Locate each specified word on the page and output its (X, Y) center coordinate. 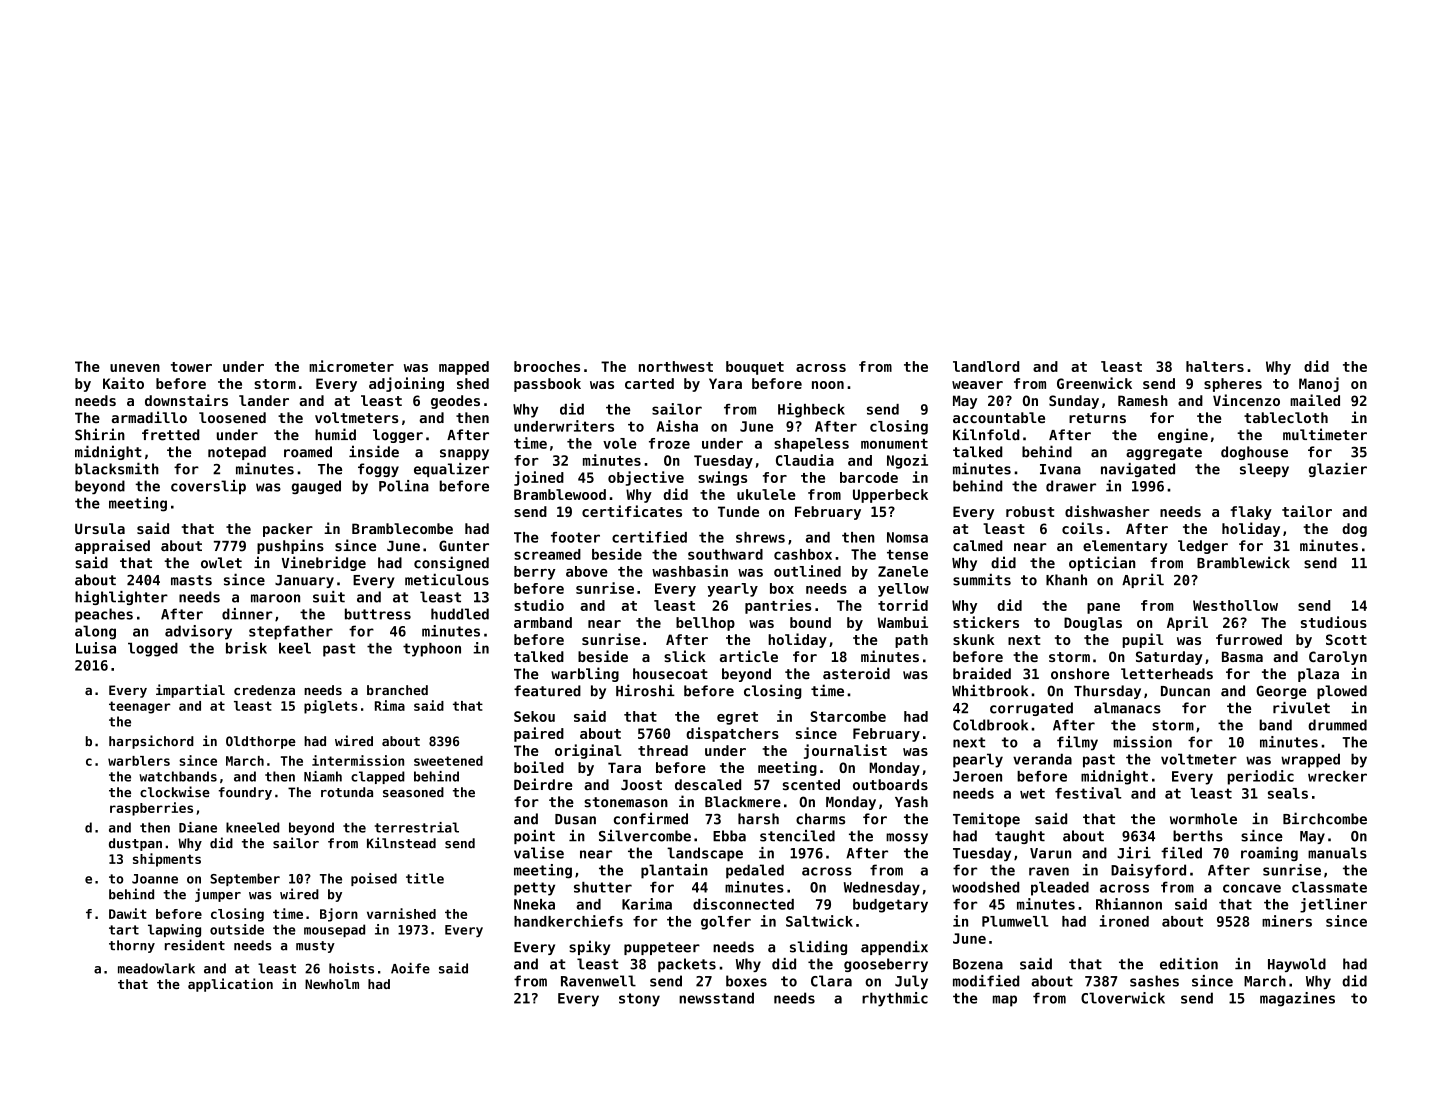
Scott (1346, 639)
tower (191, 367)
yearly (732, 590)
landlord (986, 366)
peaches (104, 615)
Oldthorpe (261, 742)
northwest (676, 366)
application (230, 985)
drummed (1337, 725)
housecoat (670, 674)
